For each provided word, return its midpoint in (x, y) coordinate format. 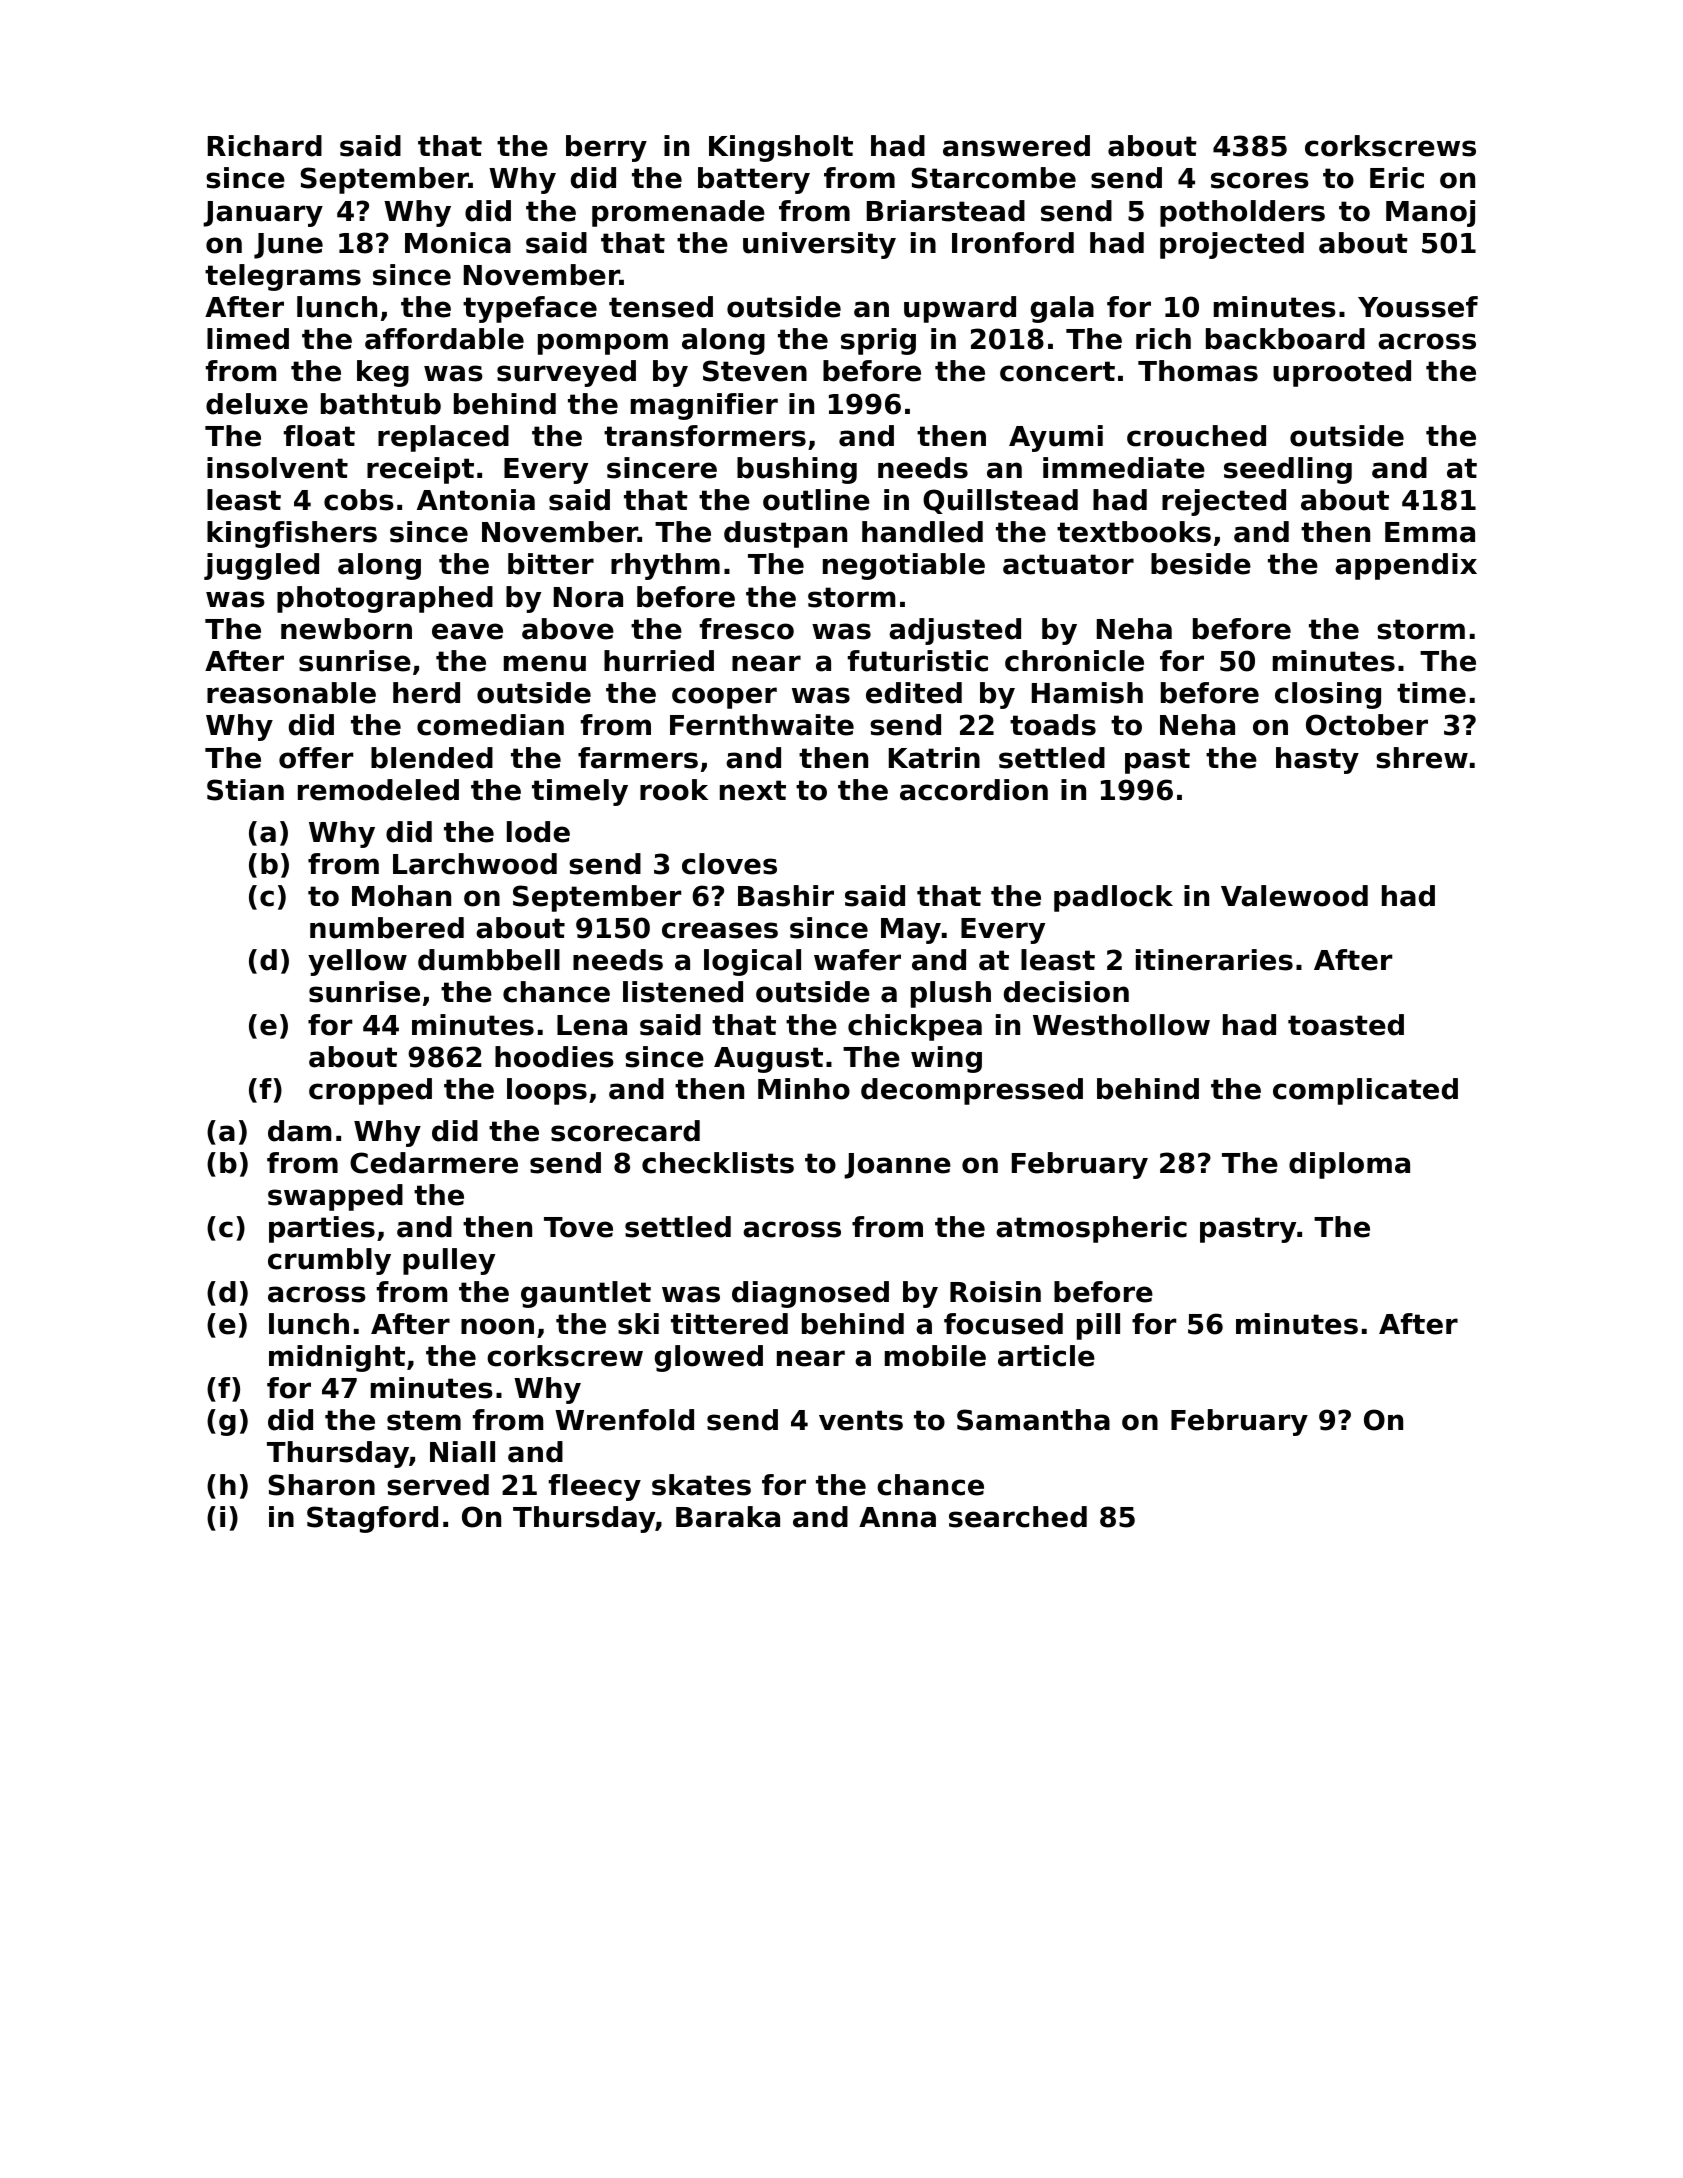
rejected (1224, 502)
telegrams (283, 277)
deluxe (257, 404)
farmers (638, 758)
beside (1201, 564)
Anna (897, 1517)
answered (1016, 146)
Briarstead (946, 211)
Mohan (401, 896)
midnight (337, 1358)
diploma (1349, 1165)
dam (299, 1131)
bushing (797, 470)
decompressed (972, 1091)
